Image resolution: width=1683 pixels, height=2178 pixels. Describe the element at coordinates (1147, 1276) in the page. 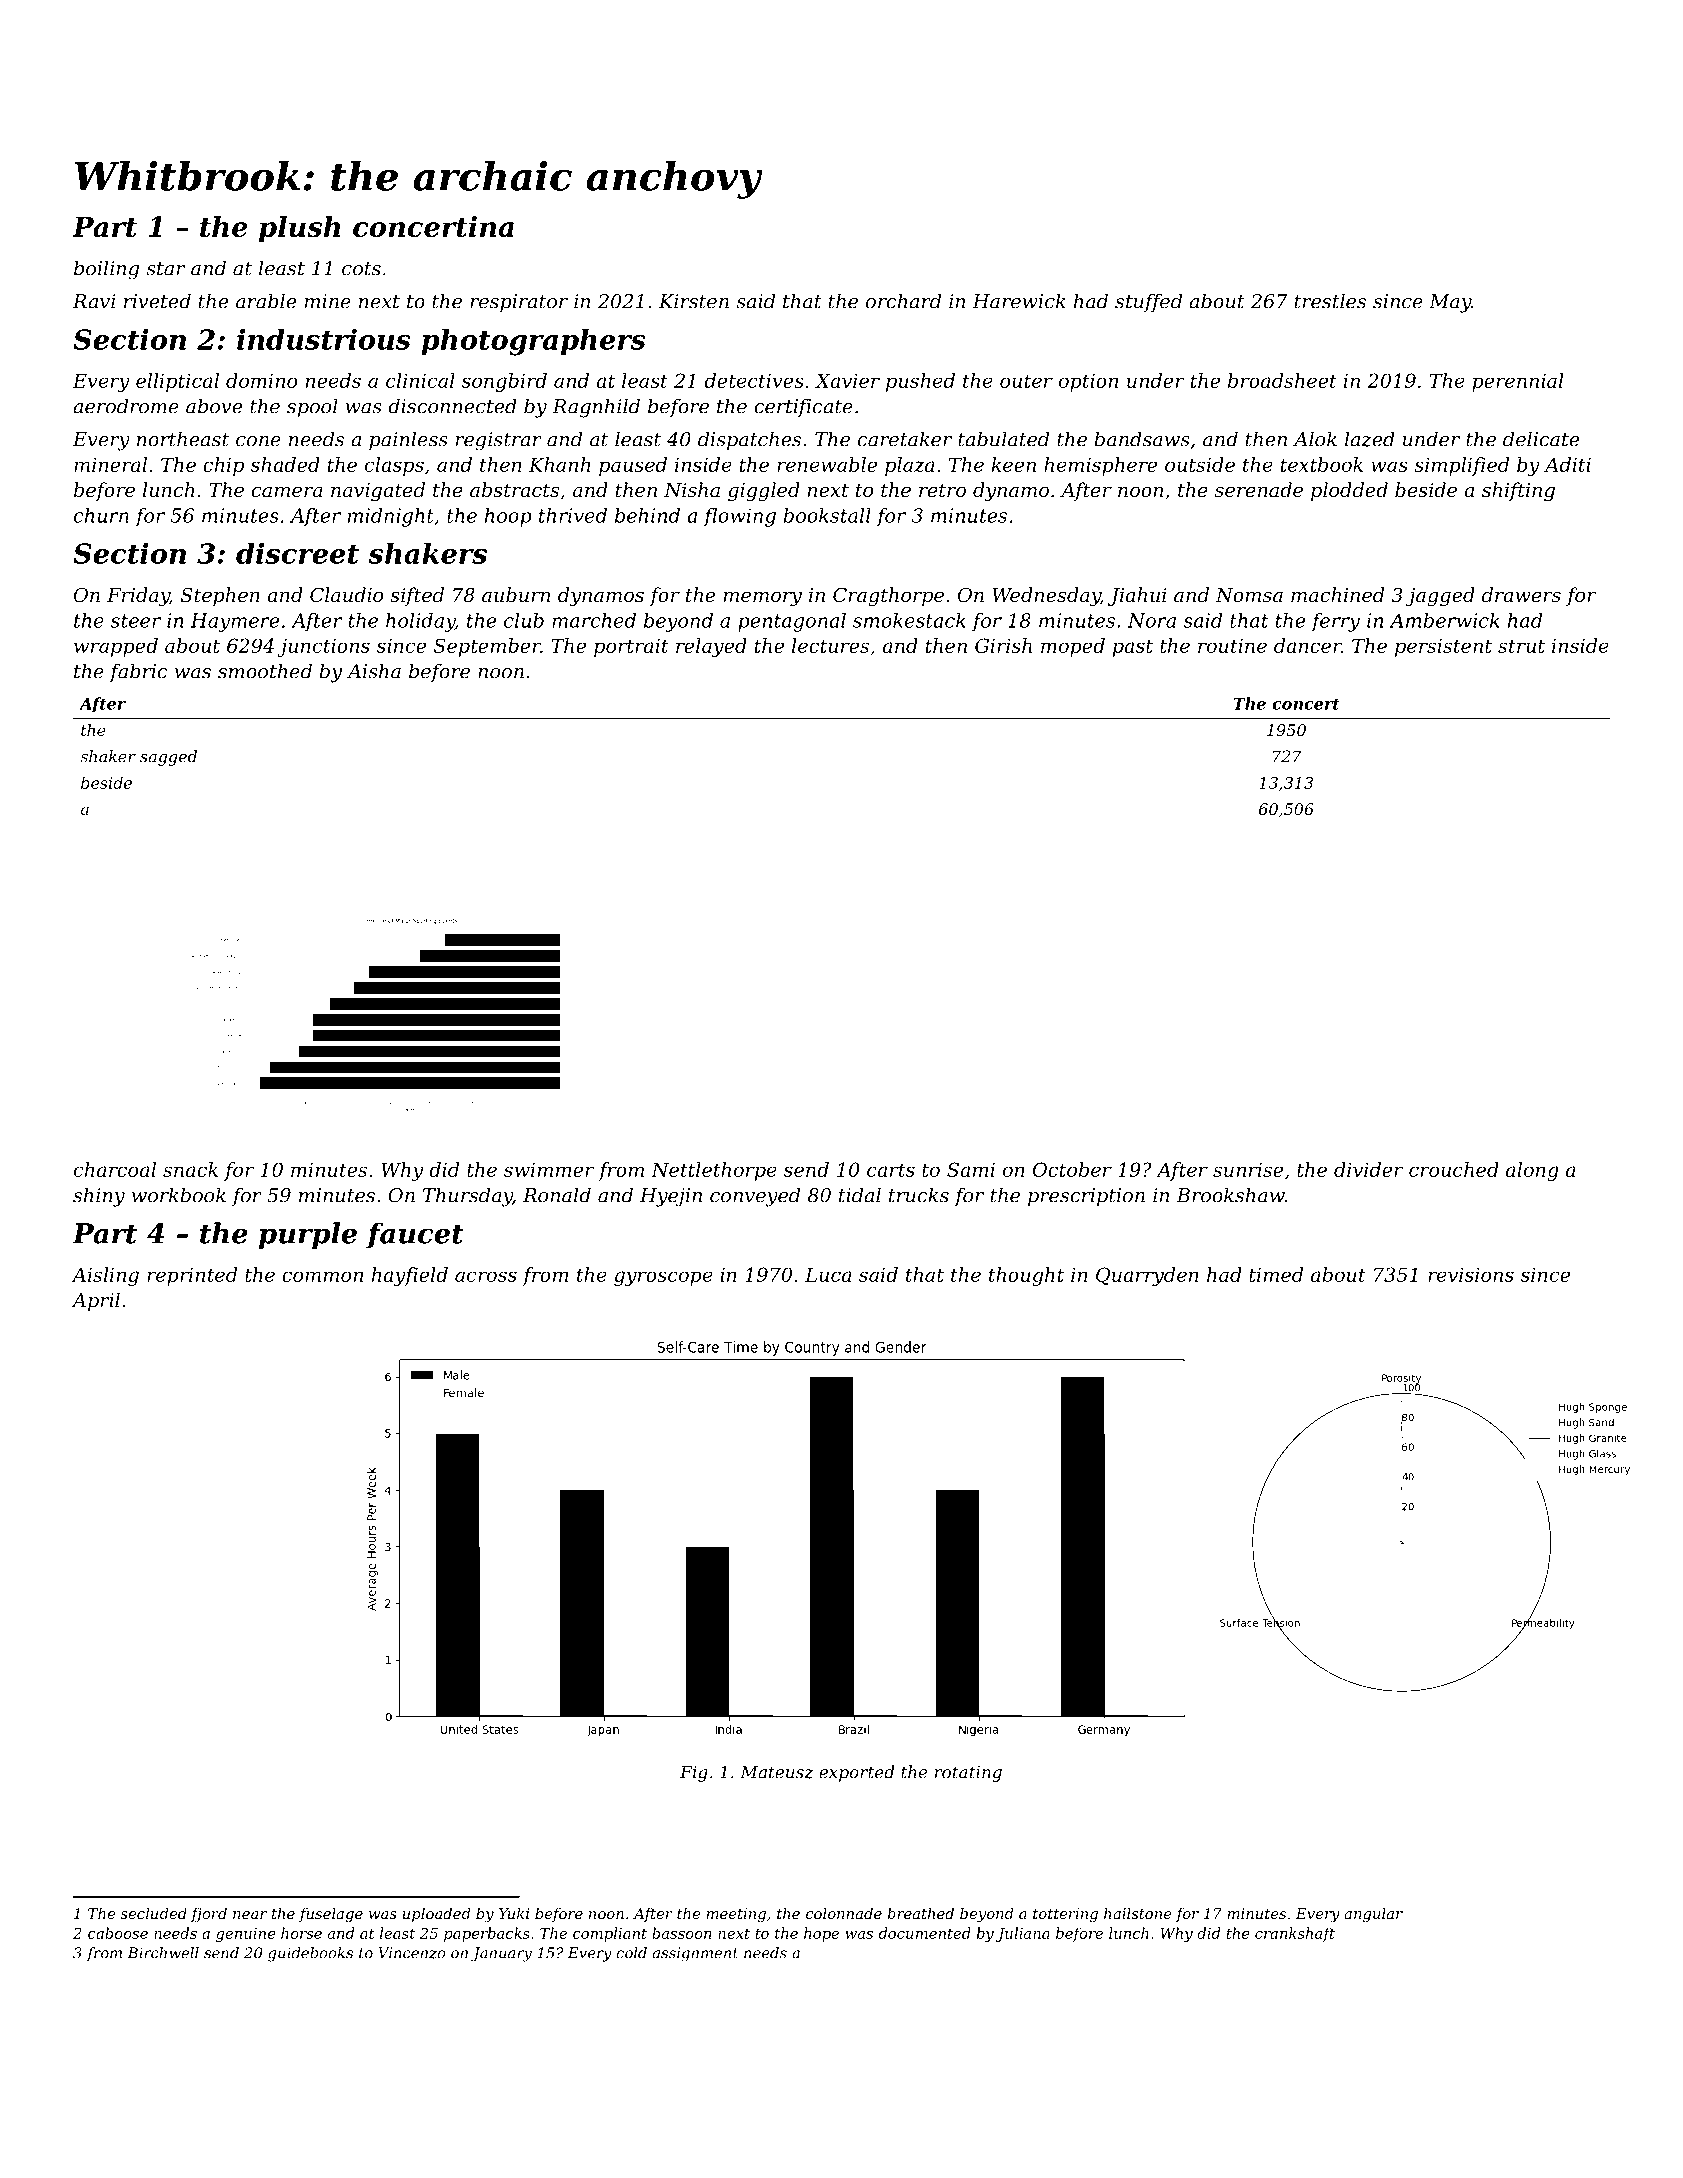

I see `Quarryden` at that location.
